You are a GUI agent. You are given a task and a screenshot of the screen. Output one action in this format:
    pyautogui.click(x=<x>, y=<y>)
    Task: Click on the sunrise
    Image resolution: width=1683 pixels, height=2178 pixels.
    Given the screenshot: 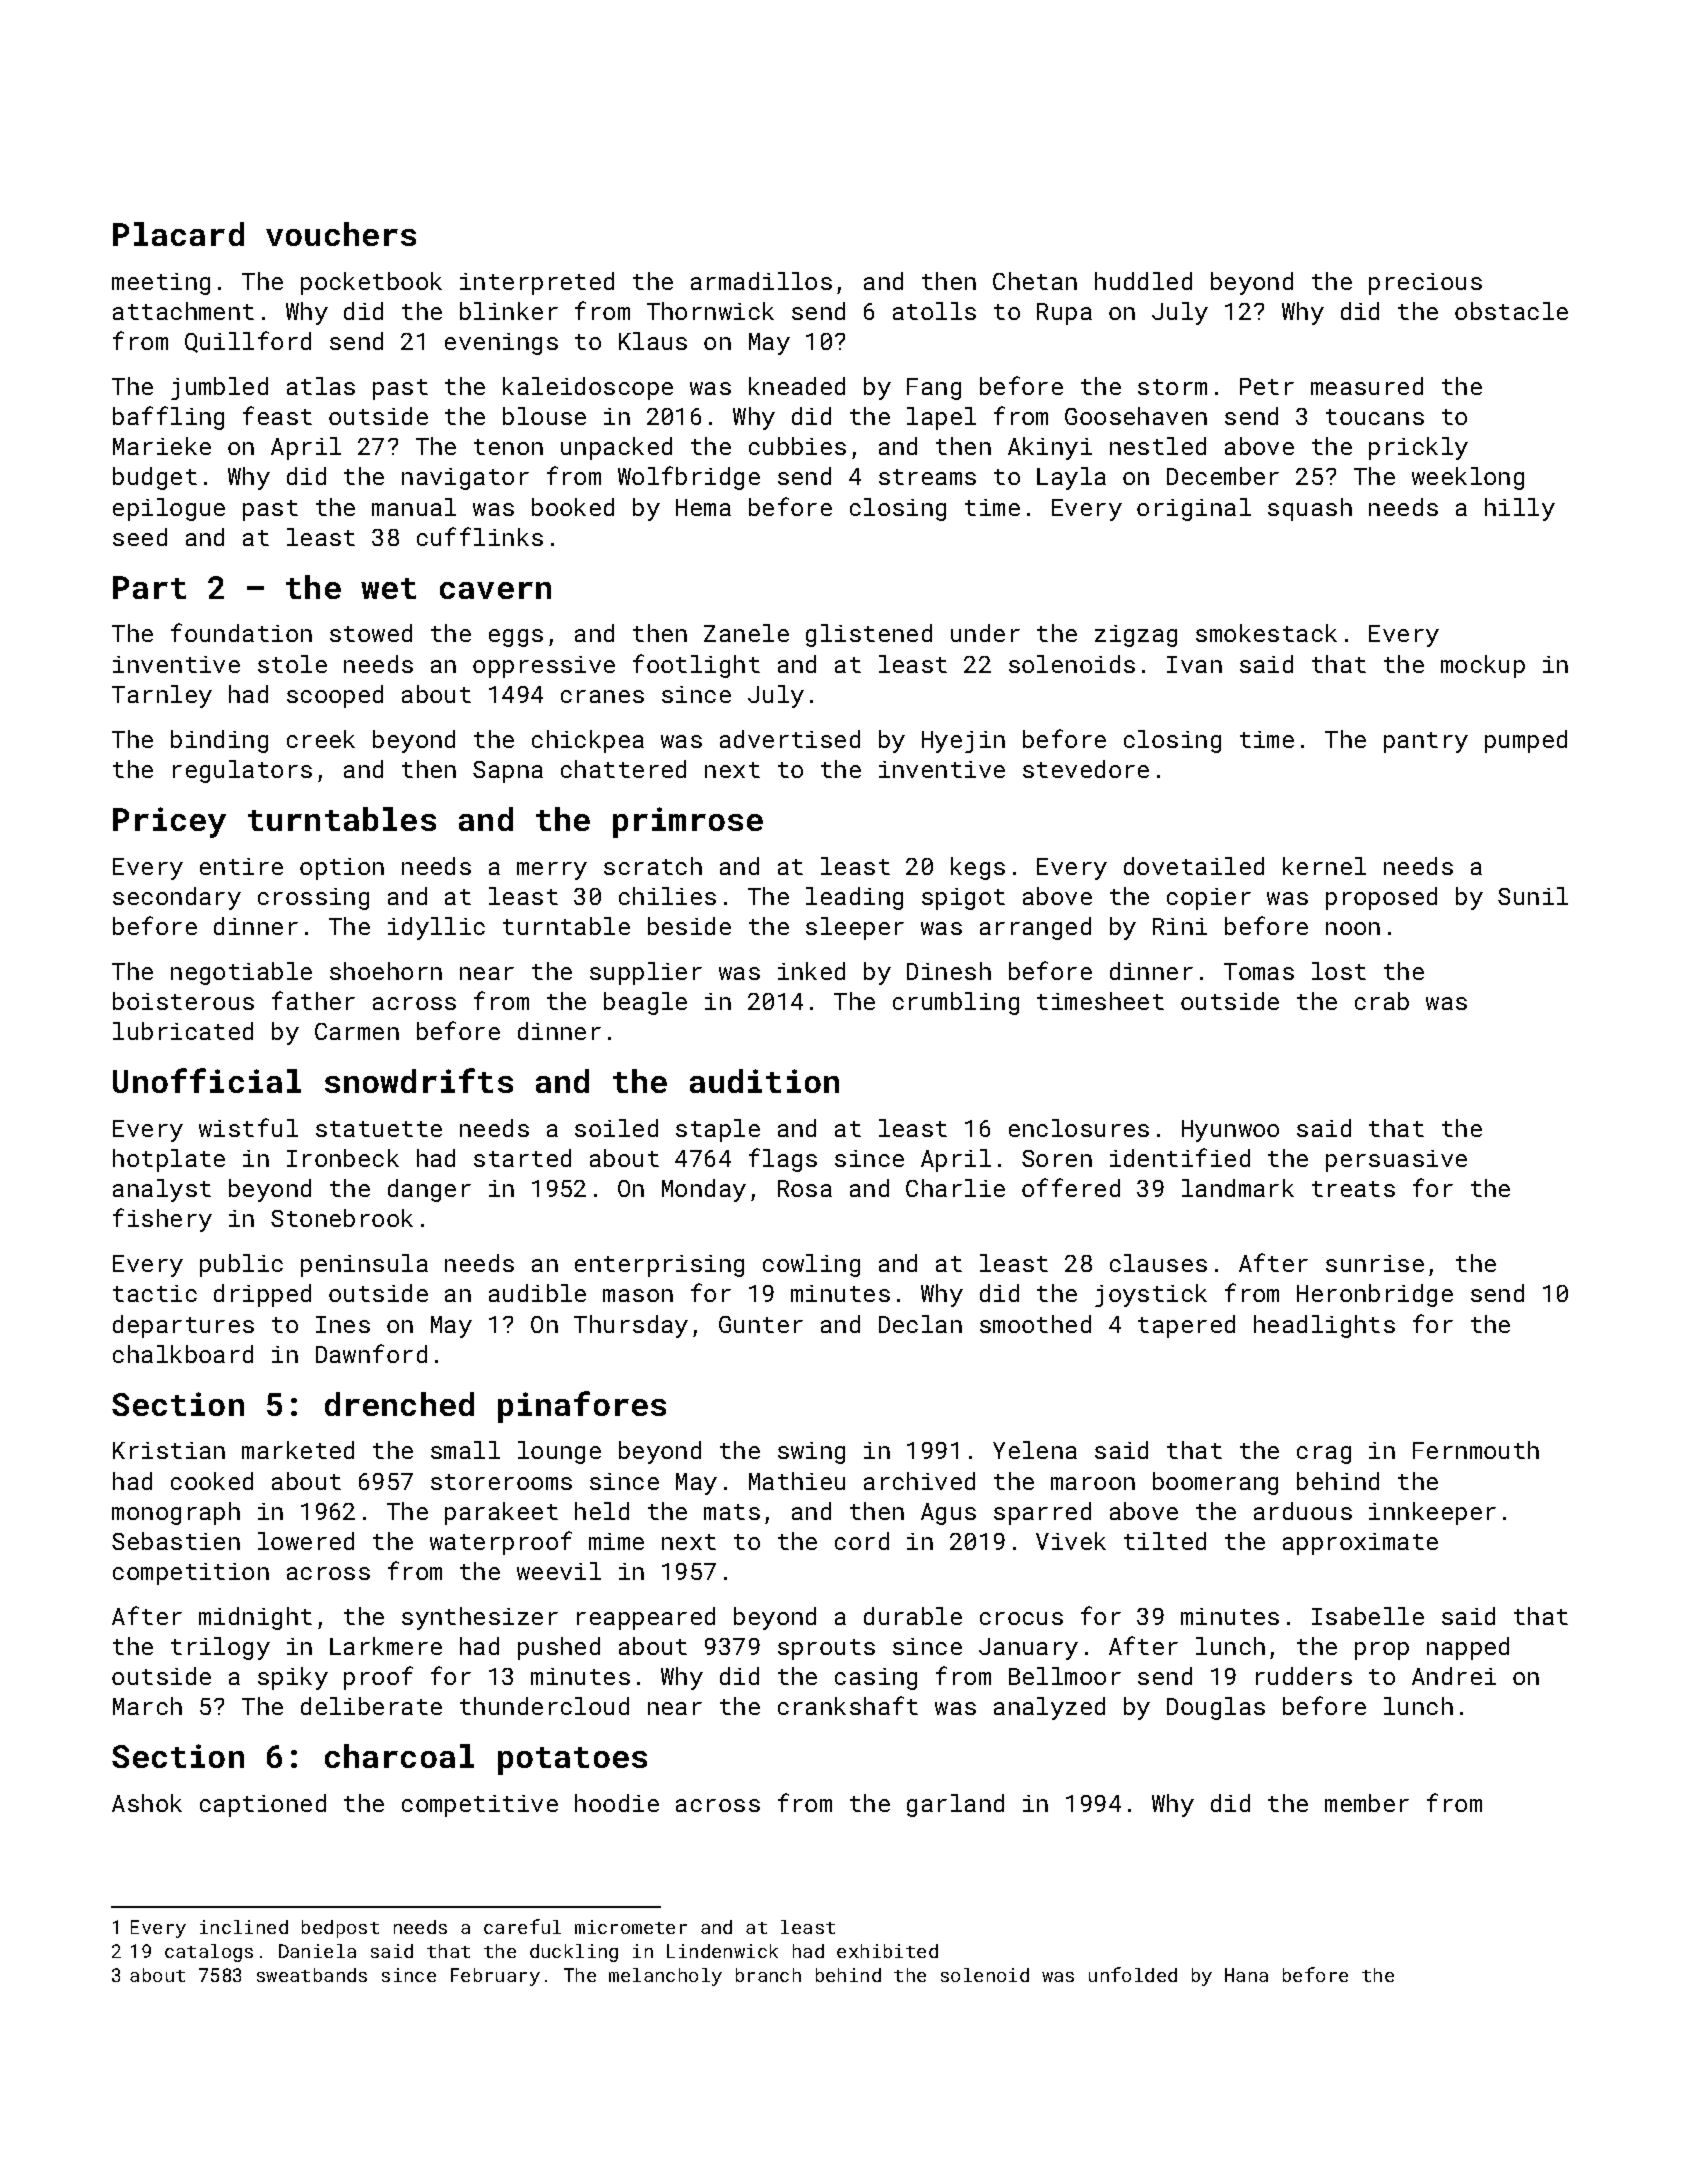 What is the action you would take?
    pyautogui.click(x=1375, y=1263)
